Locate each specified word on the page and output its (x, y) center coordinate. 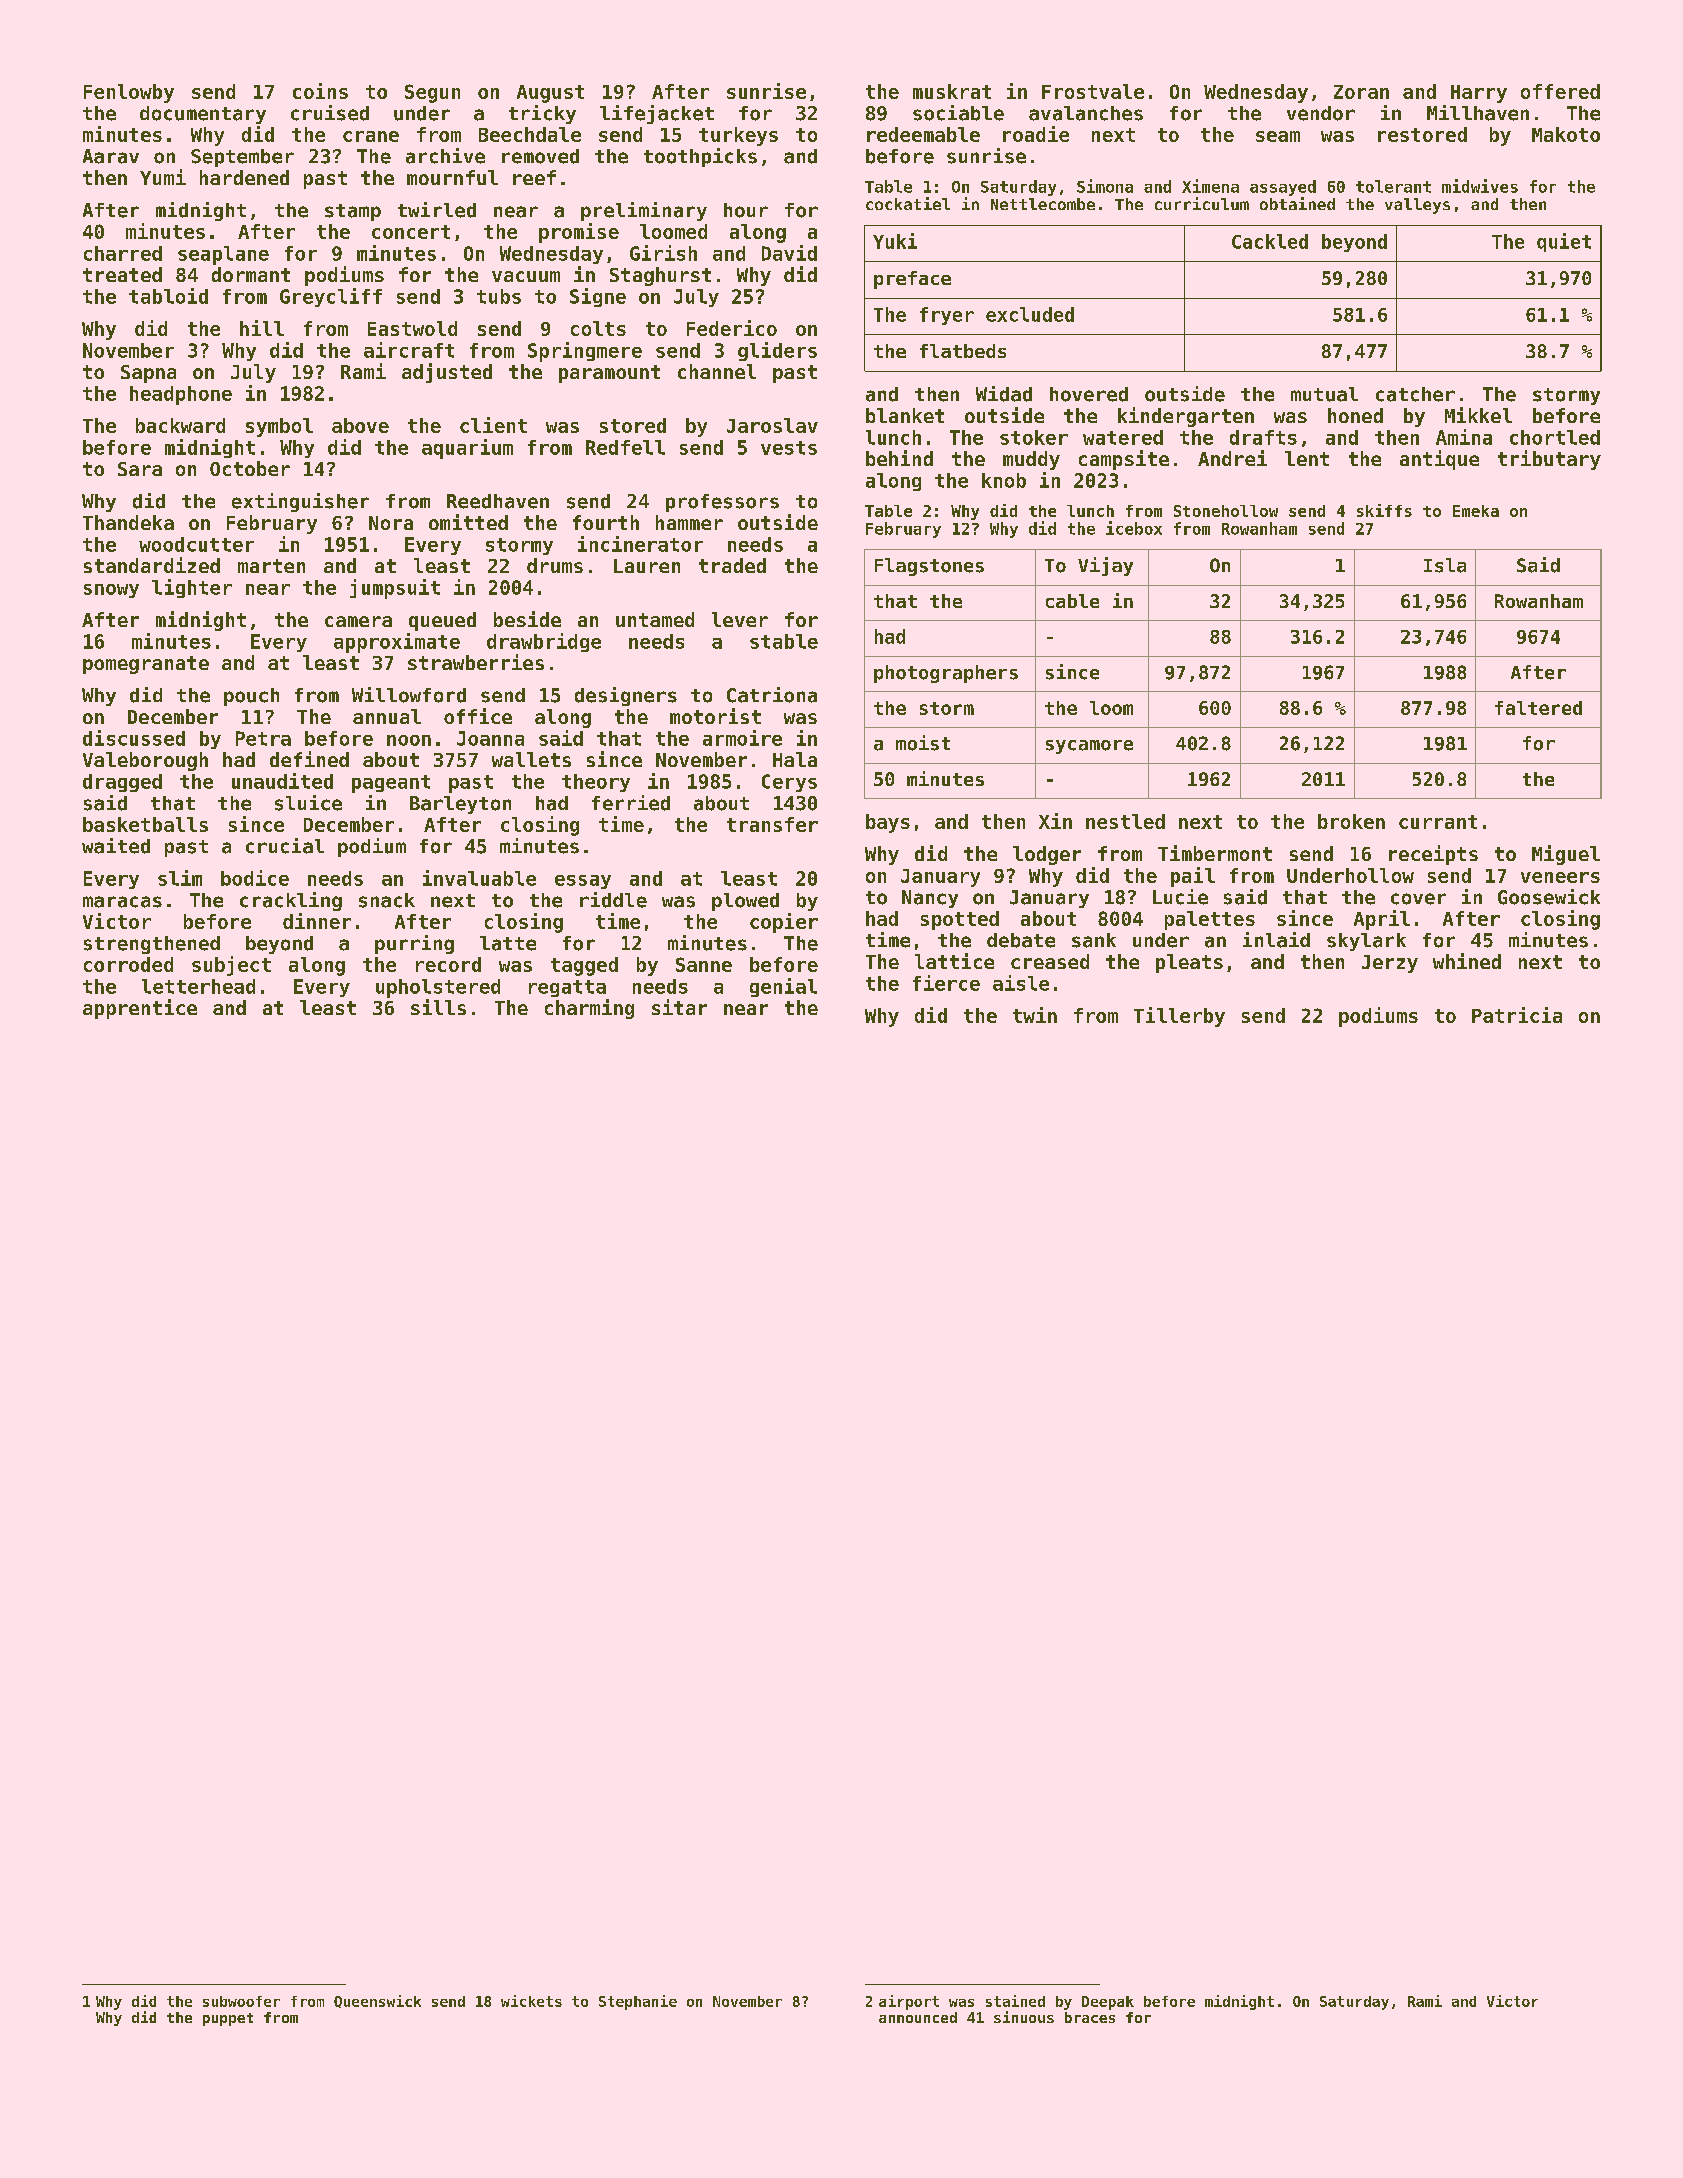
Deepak (1108, 2003)
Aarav (111, 156)
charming (589, 1009)
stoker (1034, 437)
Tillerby (1179, 1017)
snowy (111, 591)
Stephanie (638, 2002)
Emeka (1476, 511)
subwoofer (241, 2001)
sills (438, 1007)
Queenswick (377, 2001)
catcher (1415, 394)
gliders (777, 351)
